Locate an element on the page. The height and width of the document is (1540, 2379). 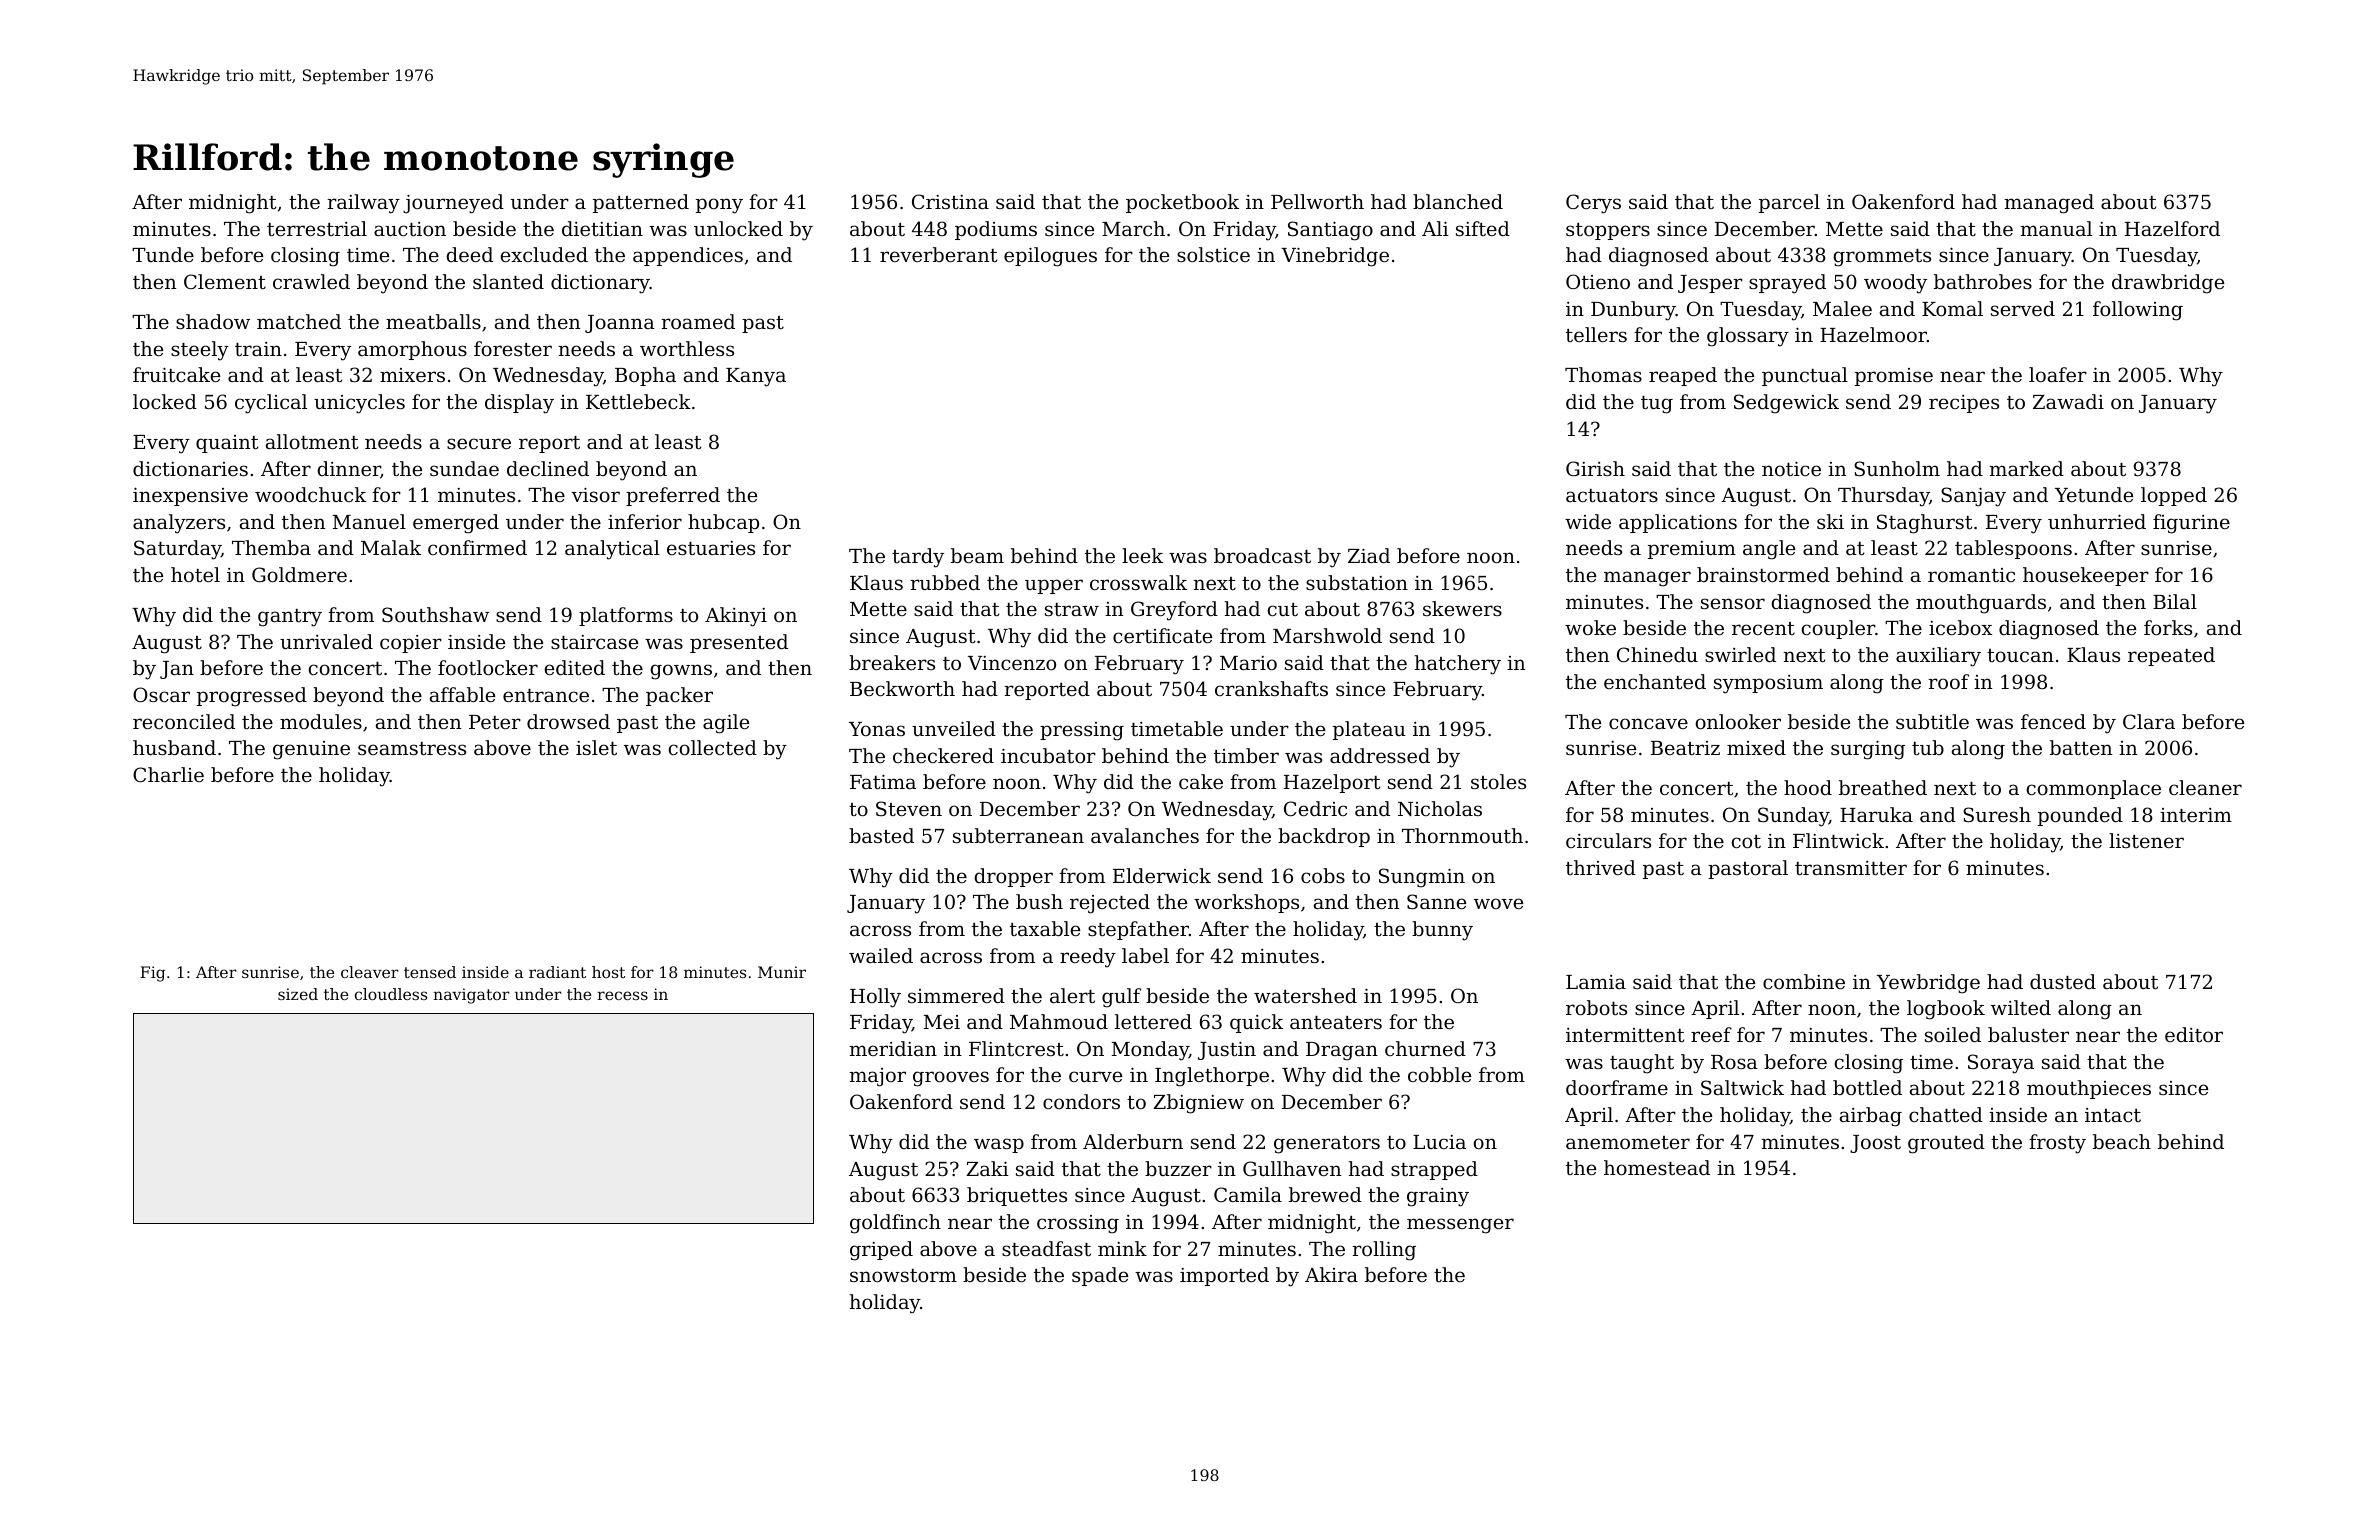
recess is located at coordinates (622, 995).
